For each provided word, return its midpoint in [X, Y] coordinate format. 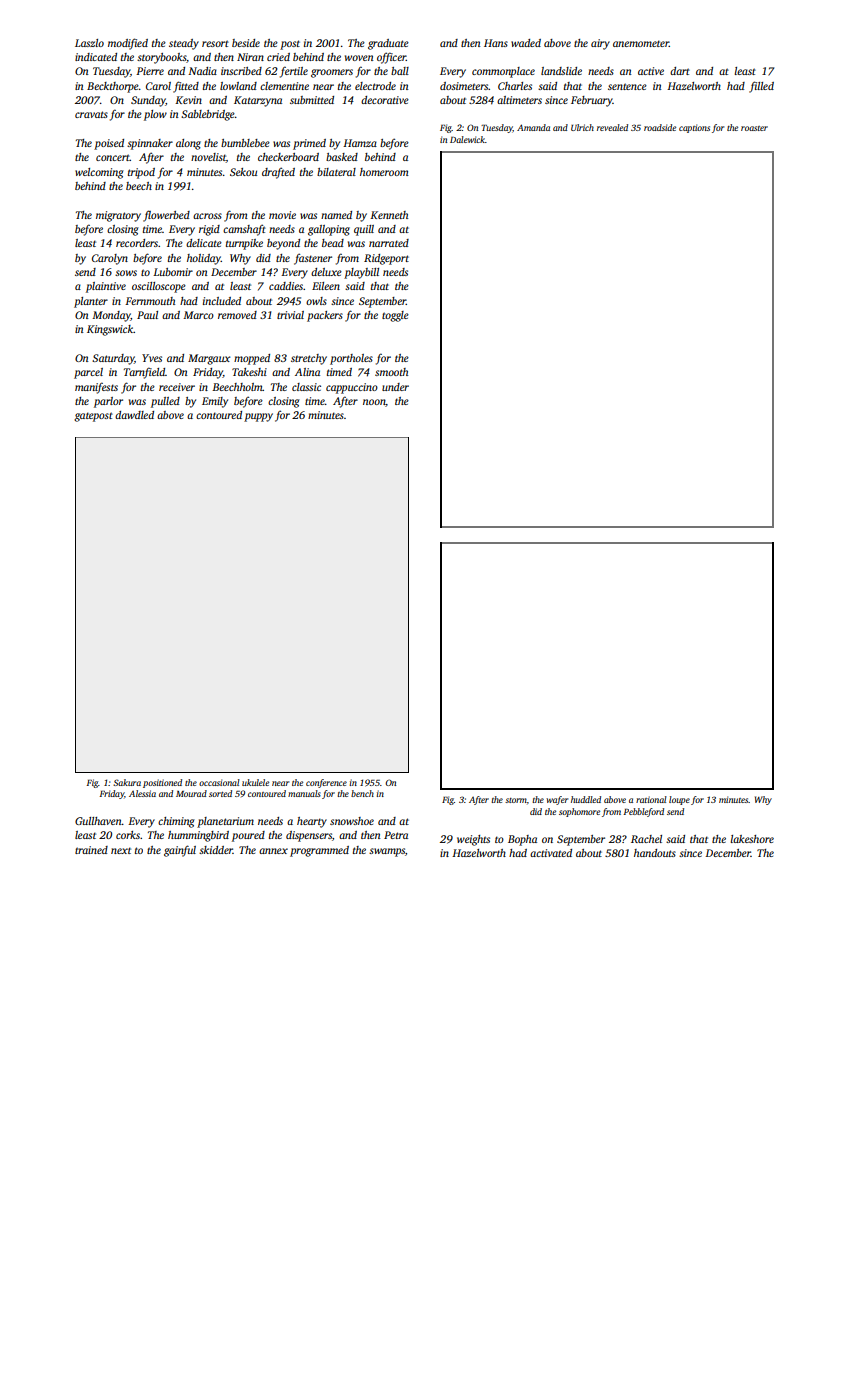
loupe [679, 800]
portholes [351, 359]
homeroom [384, 172]
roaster [754, 128]
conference [326, 783]
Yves [152, 358]
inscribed [241, 71]
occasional [219, 782]
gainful [180, 851]
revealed [612, 127]
